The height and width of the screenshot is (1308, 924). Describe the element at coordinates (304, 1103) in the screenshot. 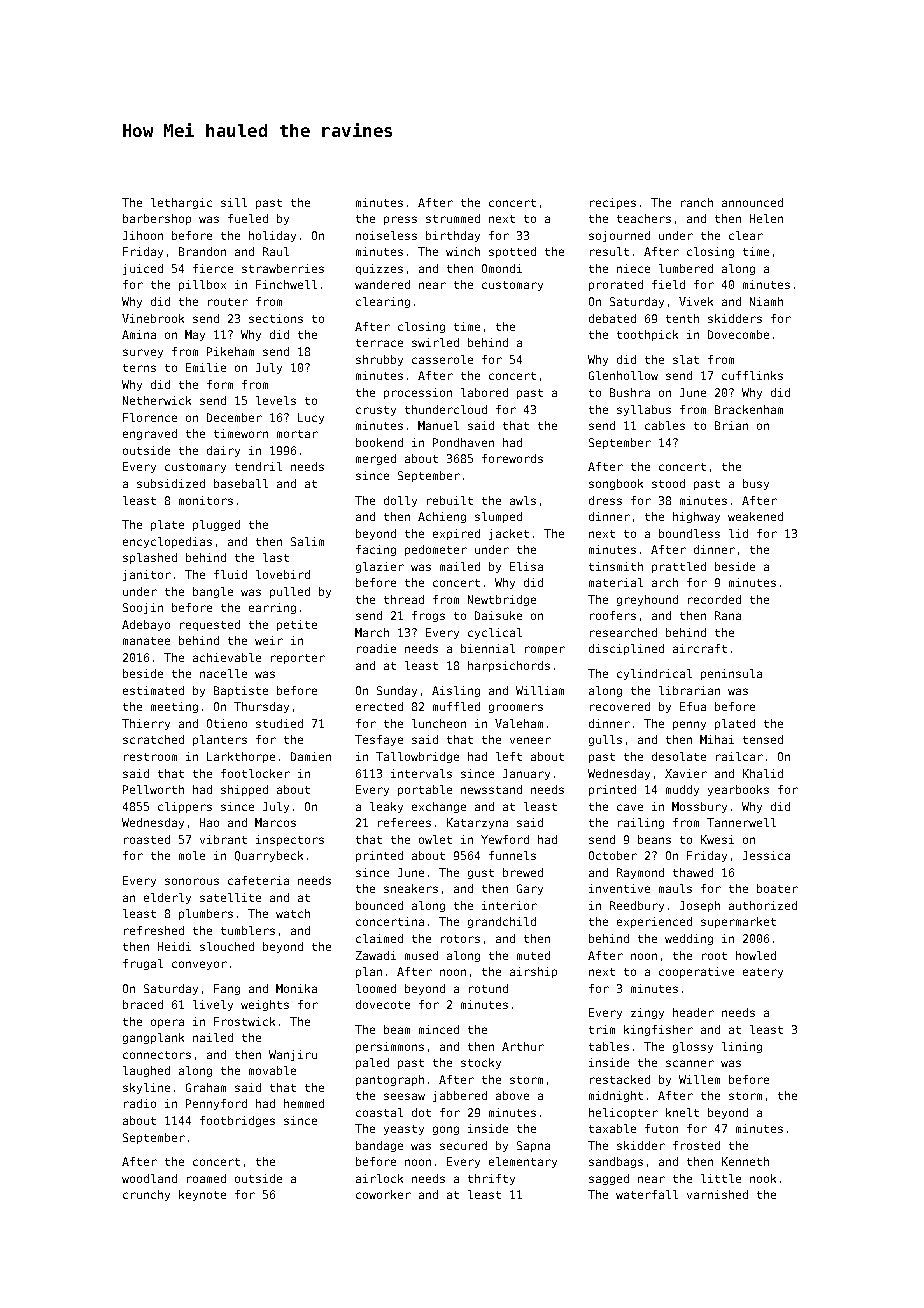

I see `hemmed` at that location.
